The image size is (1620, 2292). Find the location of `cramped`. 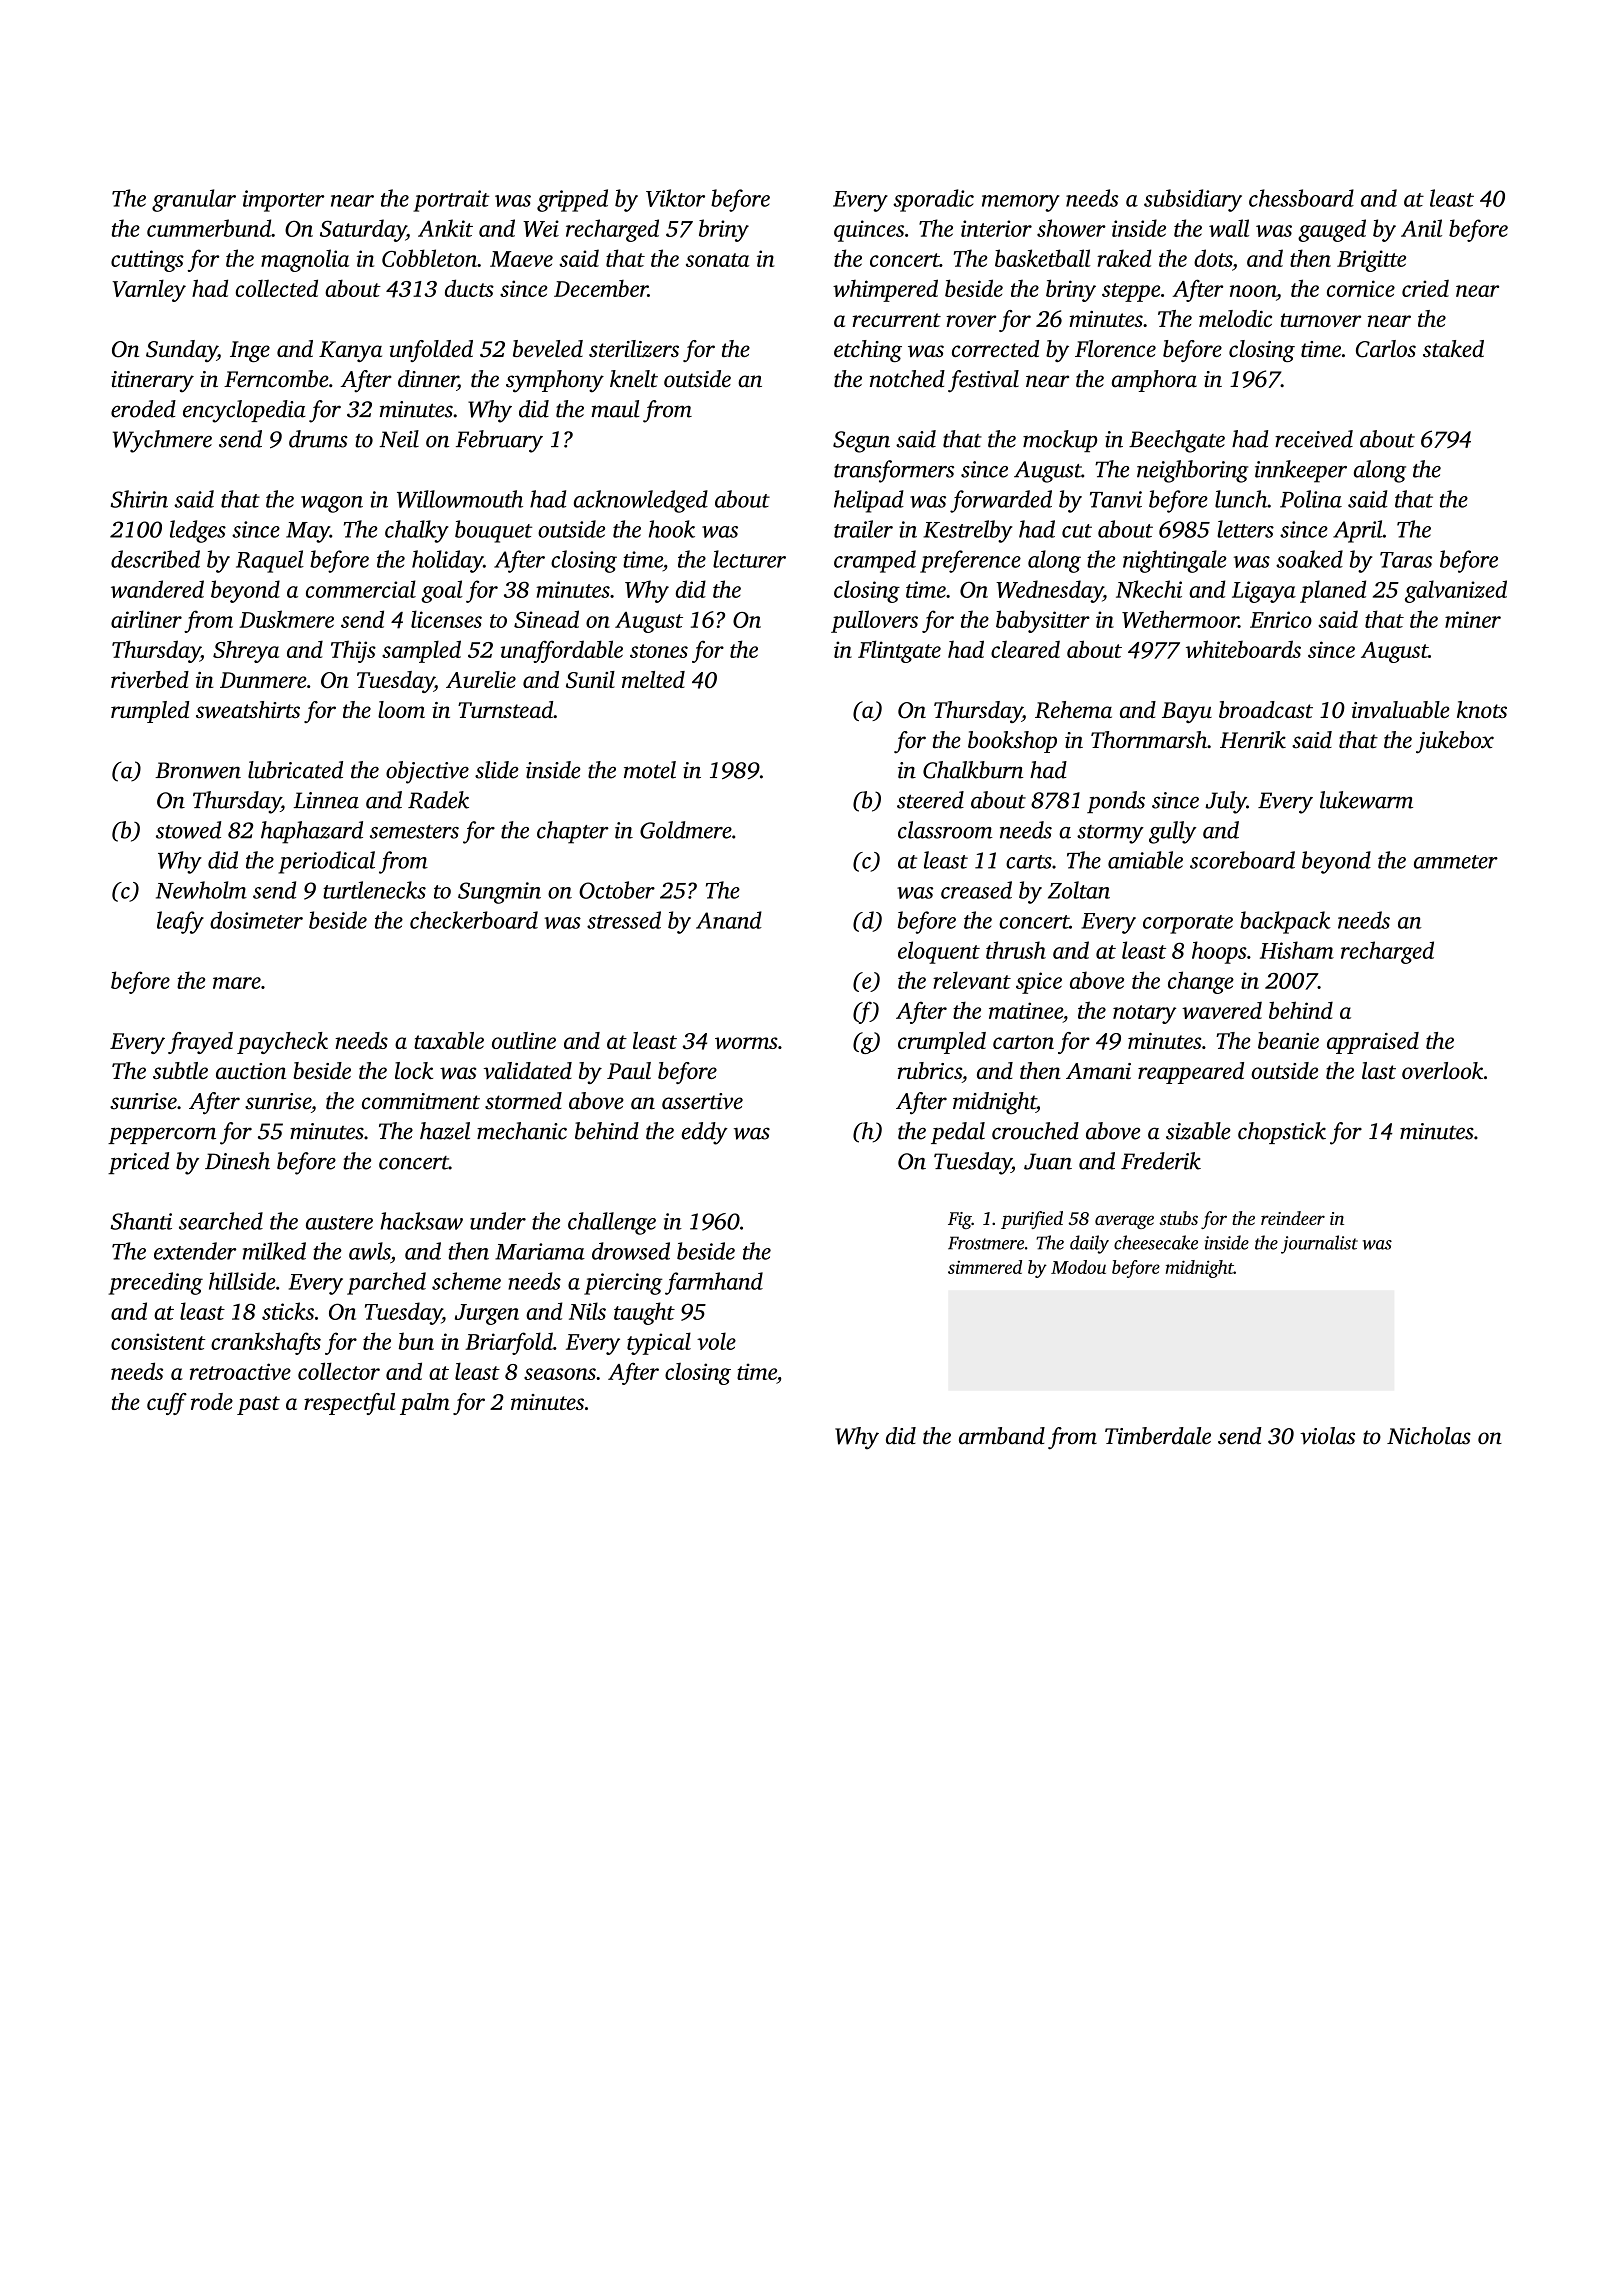

cramped is located at coordinates (875, 561).
